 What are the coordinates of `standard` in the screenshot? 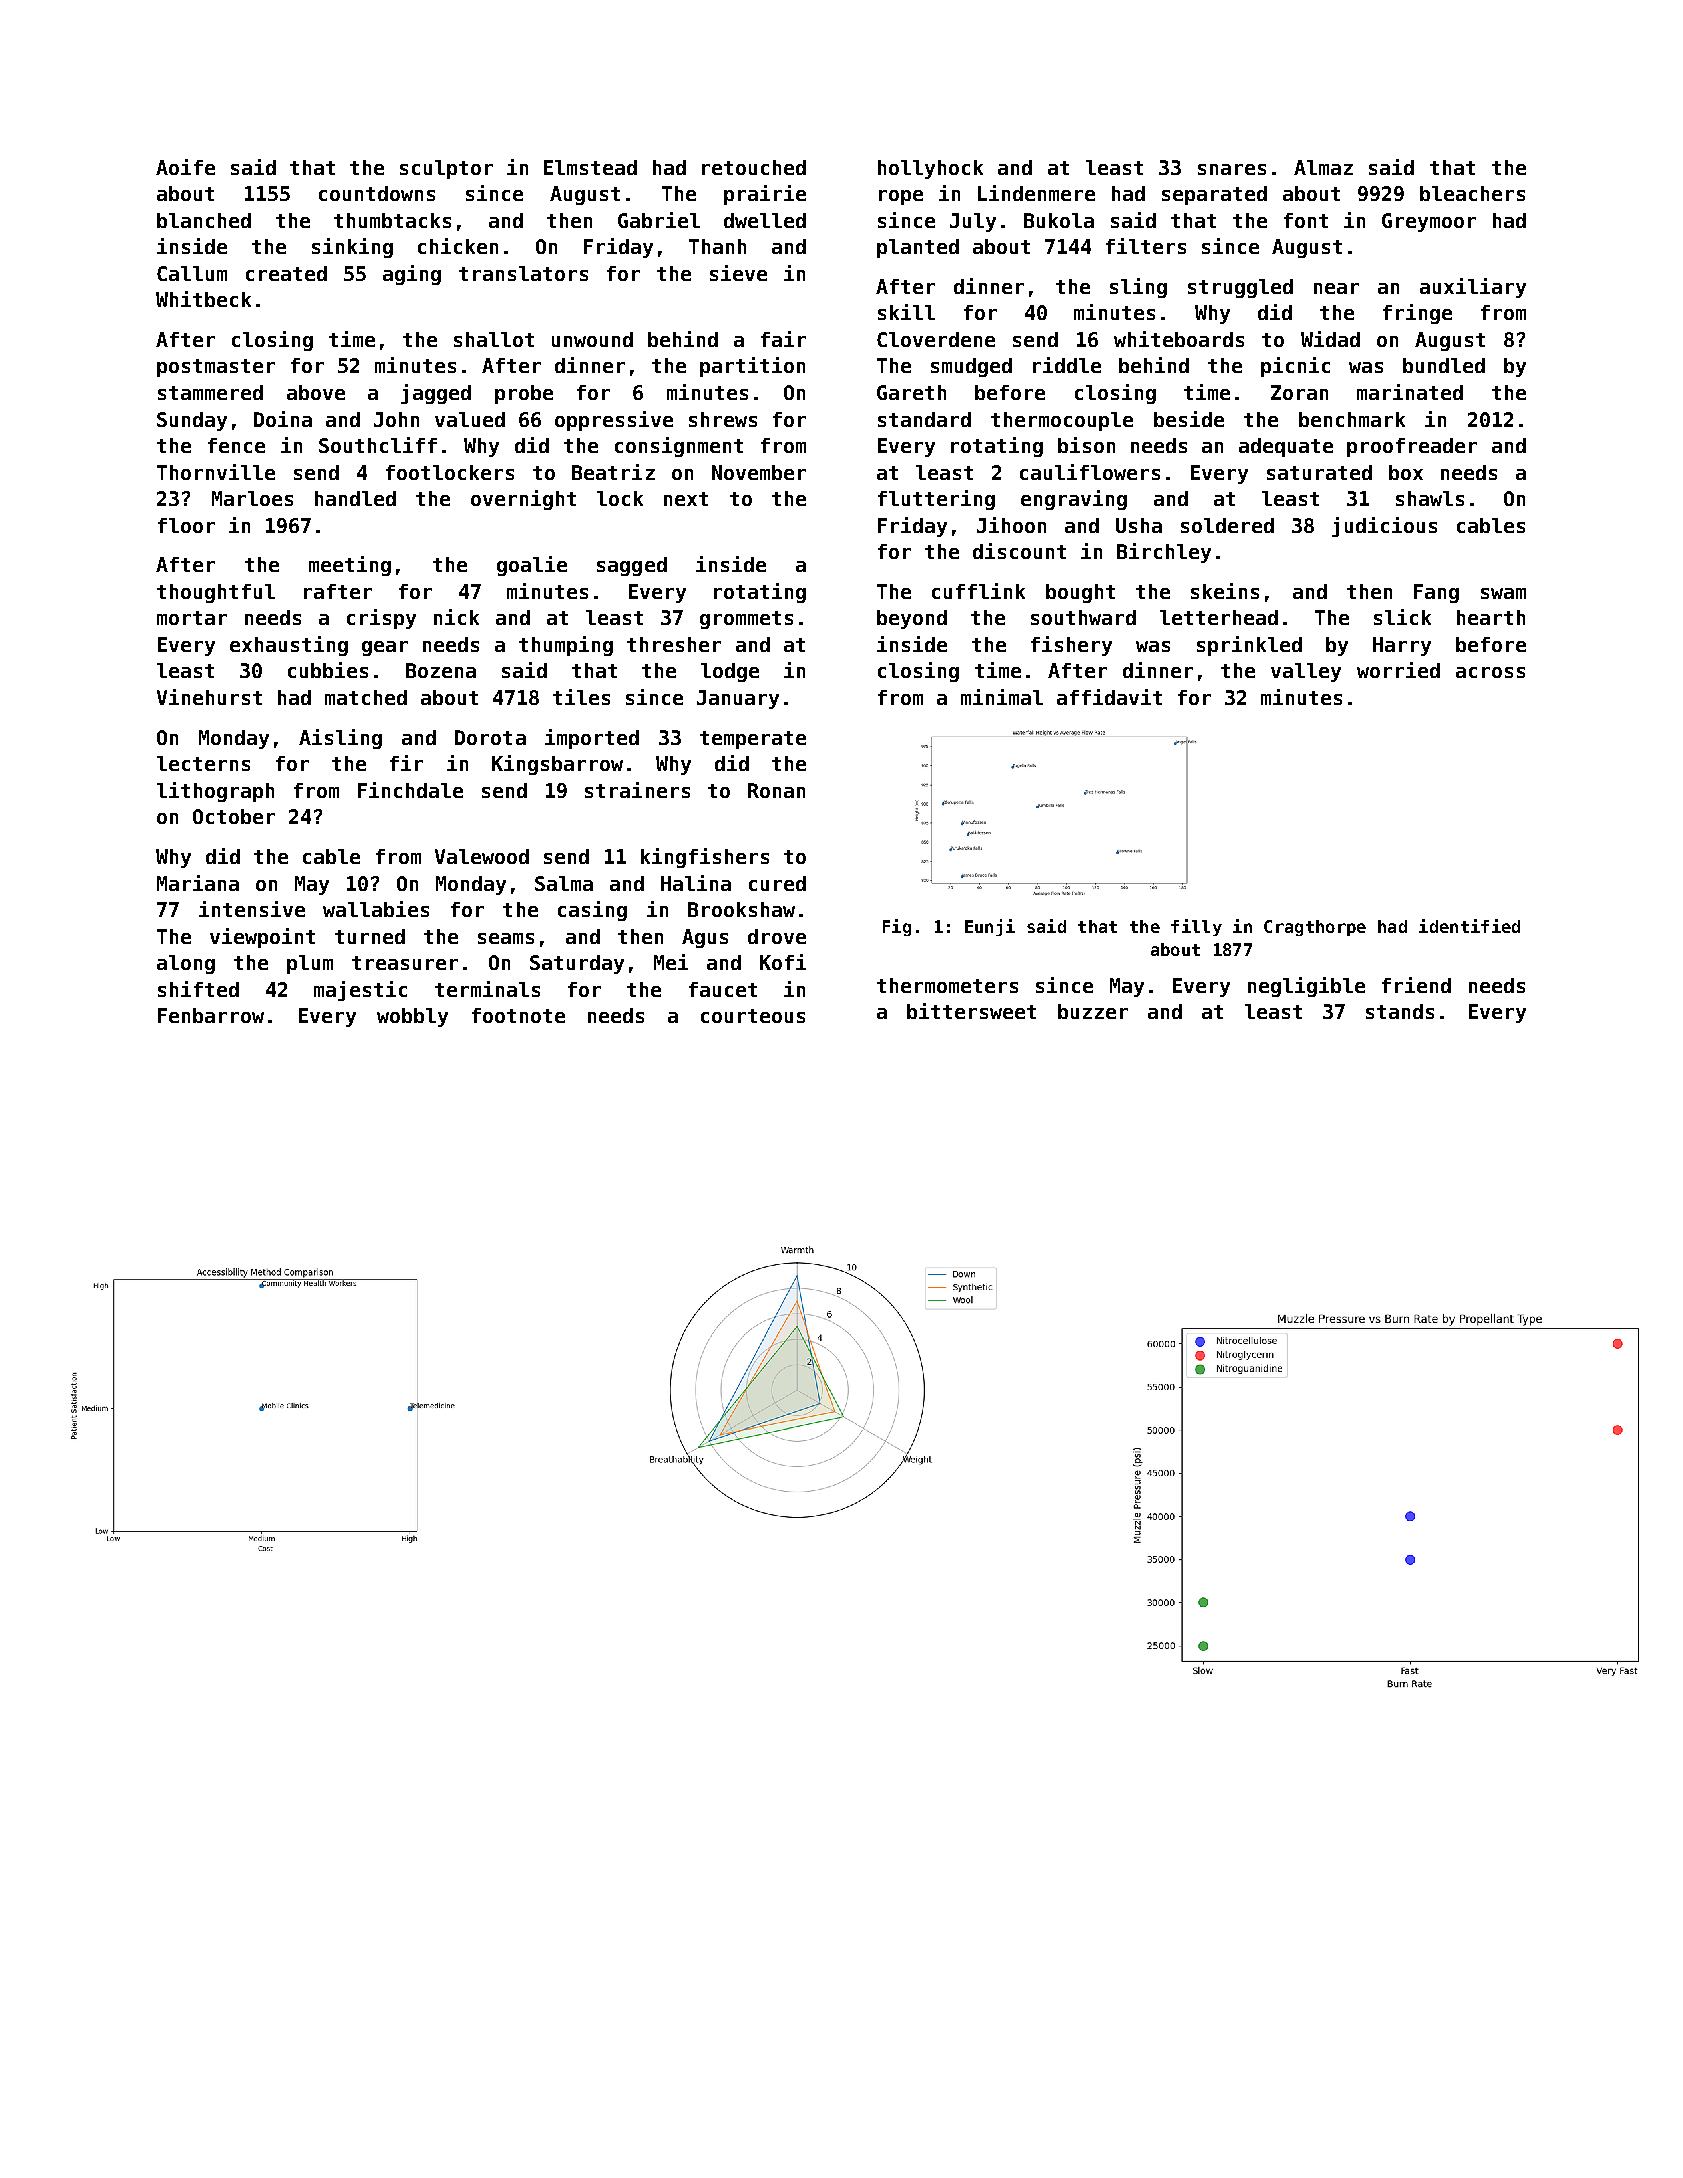 It's located at (924, 419).
